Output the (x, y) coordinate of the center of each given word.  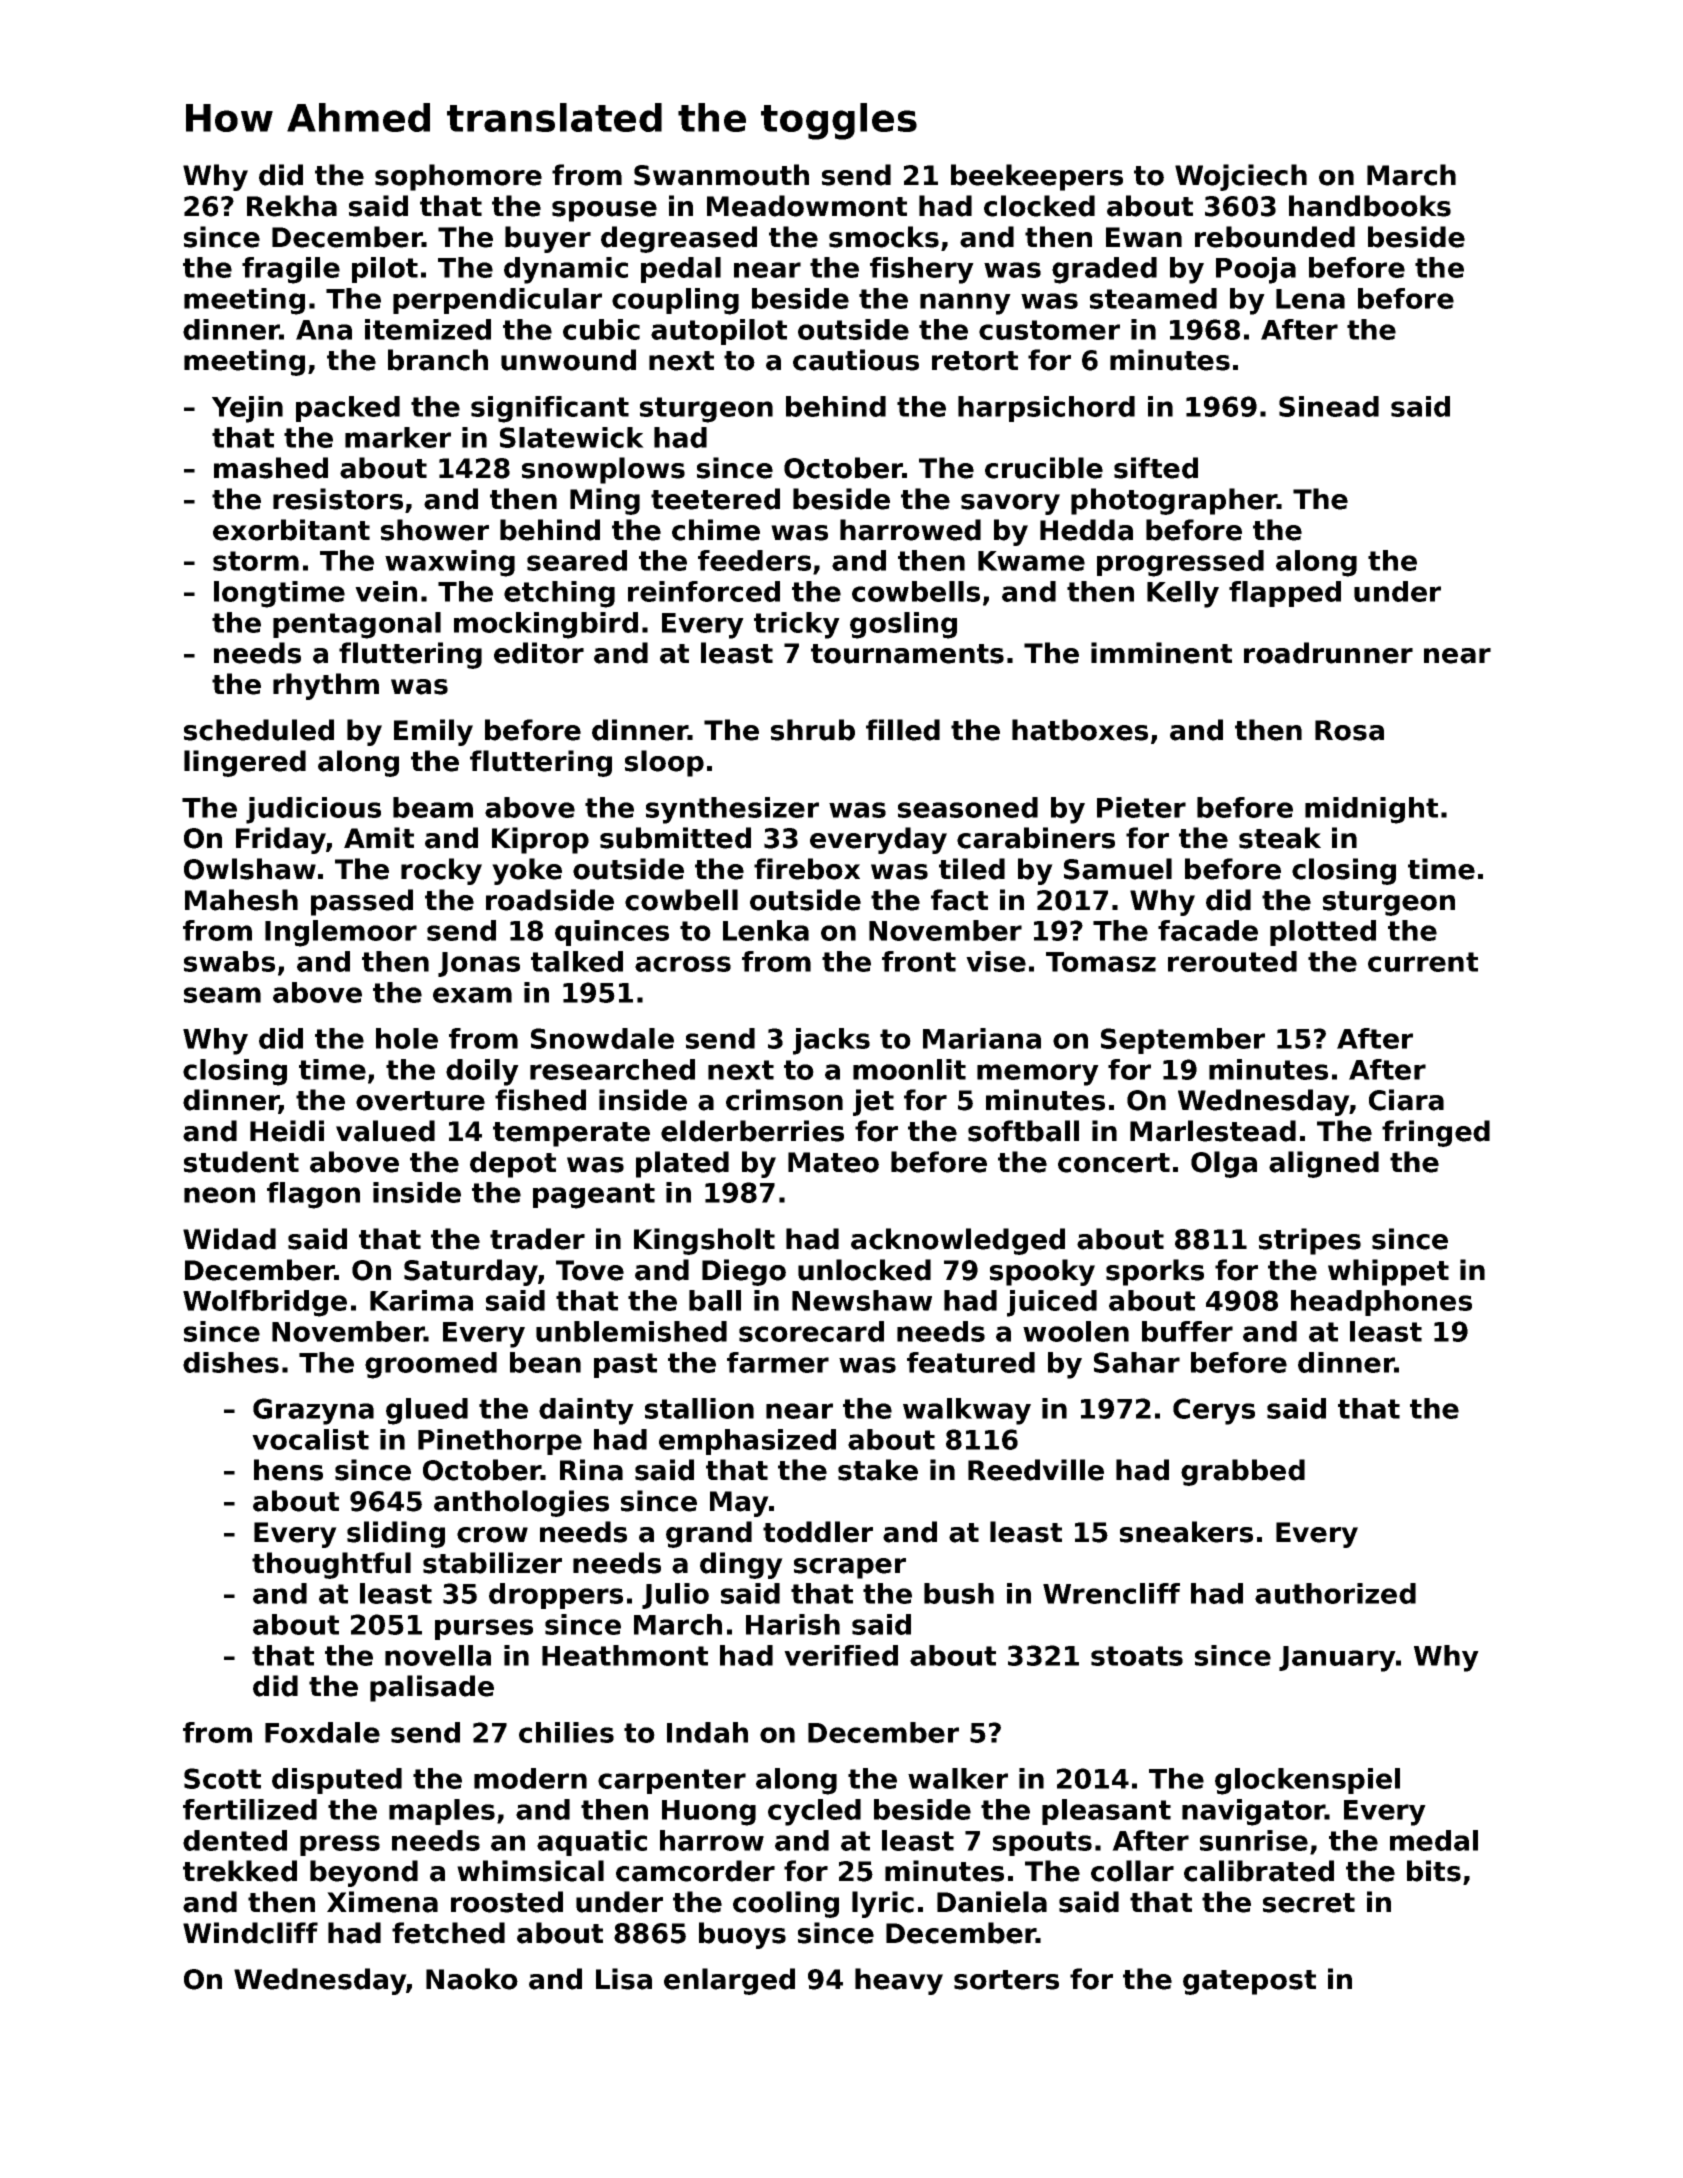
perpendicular (497, 301)
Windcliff (250, 1933)
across (683, 964)
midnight (1371, 810)
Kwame (1031, 561)
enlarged (729, 1981)
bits (1434, 1871)
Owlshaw (250, 869)
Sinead (1329, 406)
